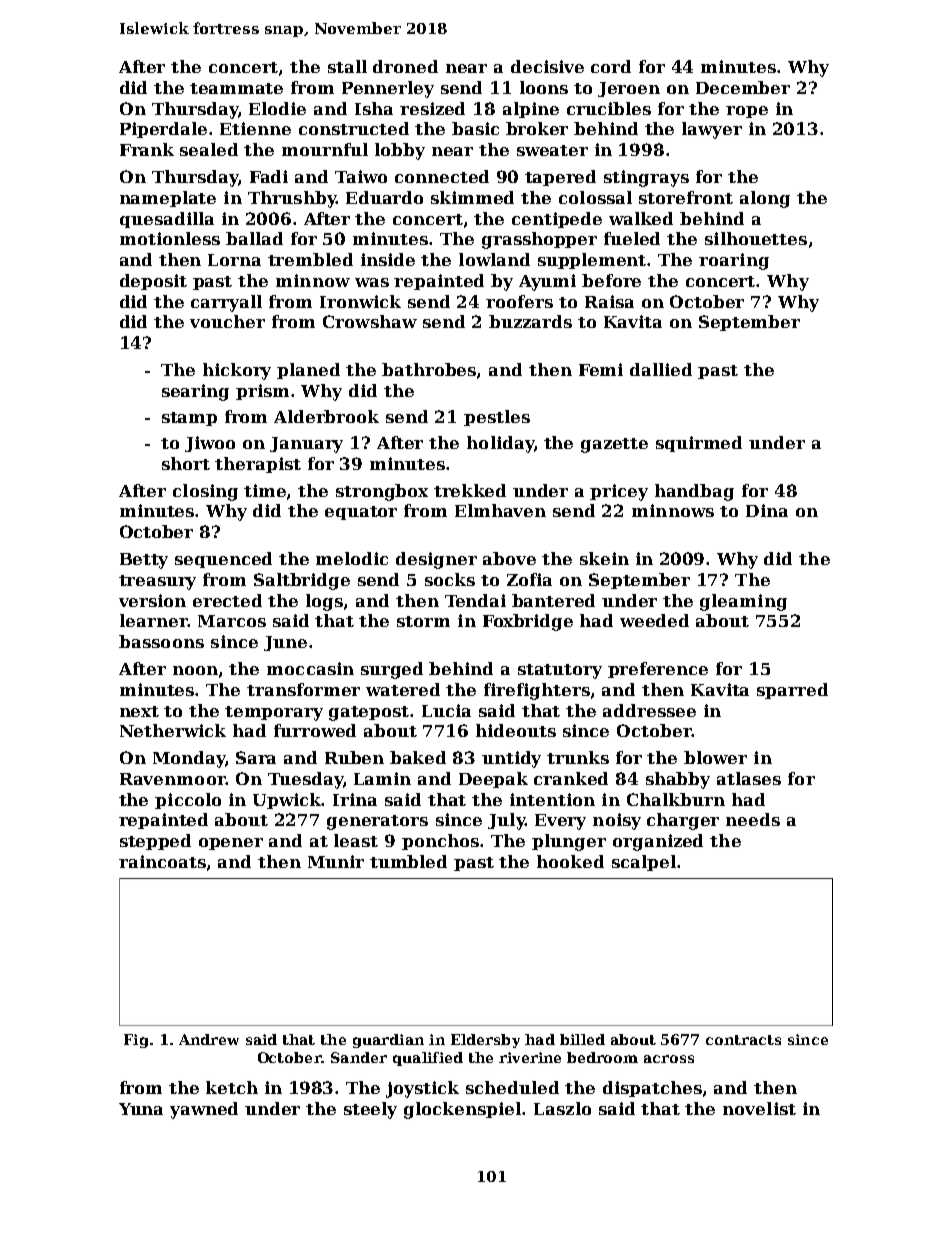 This screenshot has width=952, height=1233. I want to click on December, so click(743, 87).
